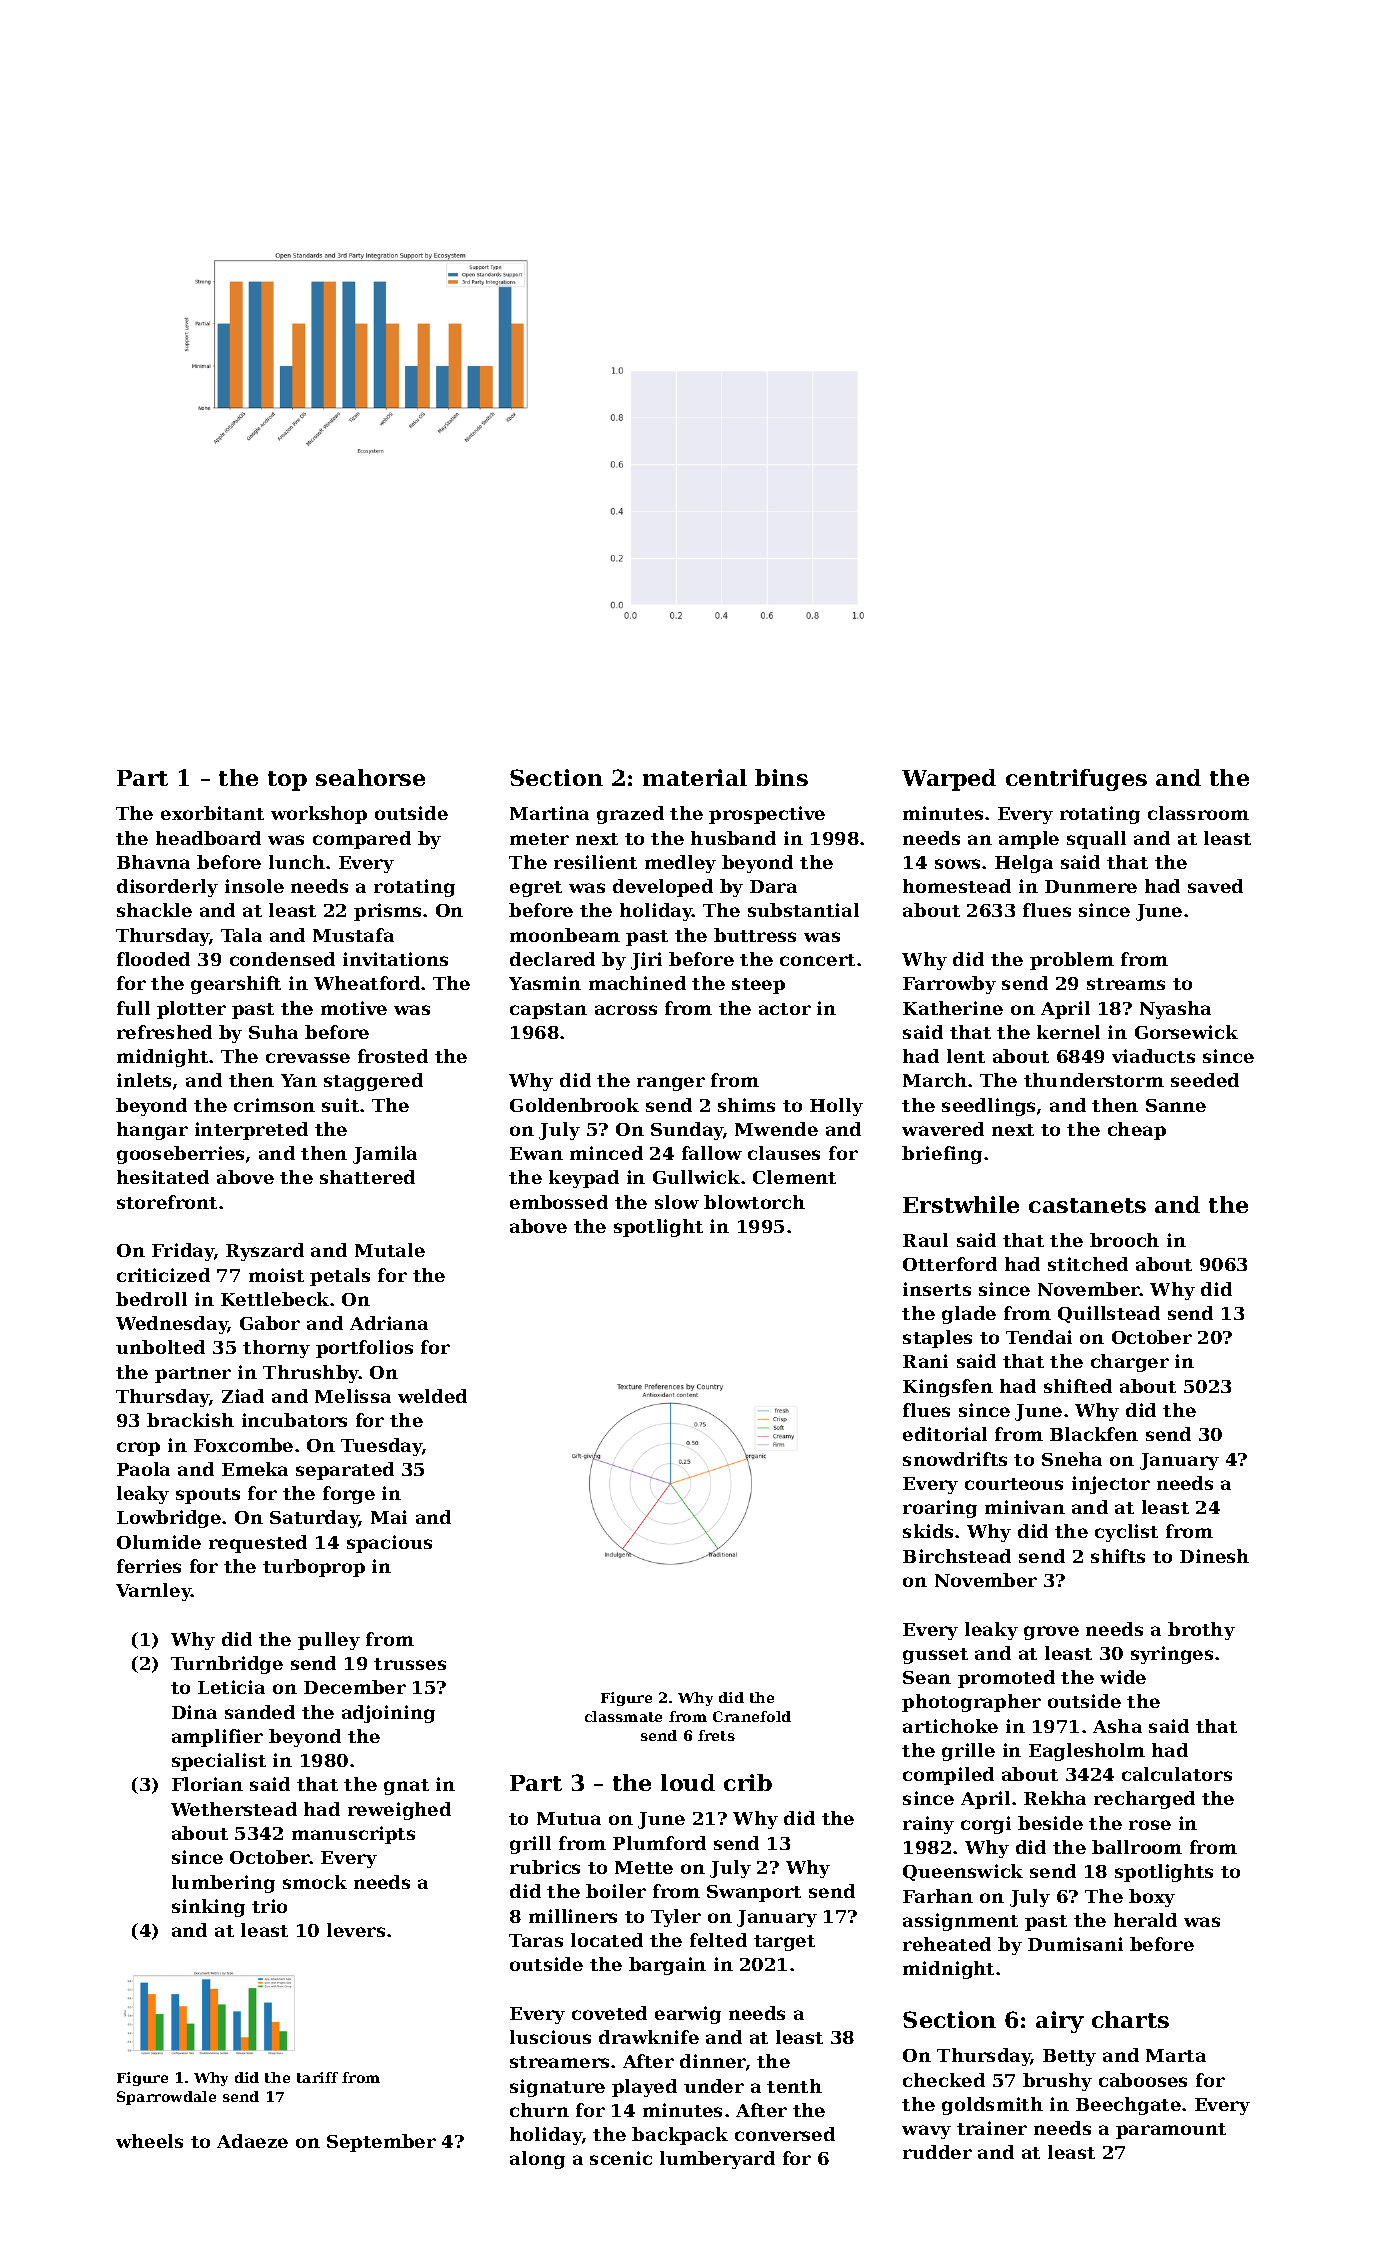 This screenshot has height=2266, width=1376. What do you see at coordinates (389, 1544) in the screenshot?
I see `spacious` at bounding box center [389, 1544].
